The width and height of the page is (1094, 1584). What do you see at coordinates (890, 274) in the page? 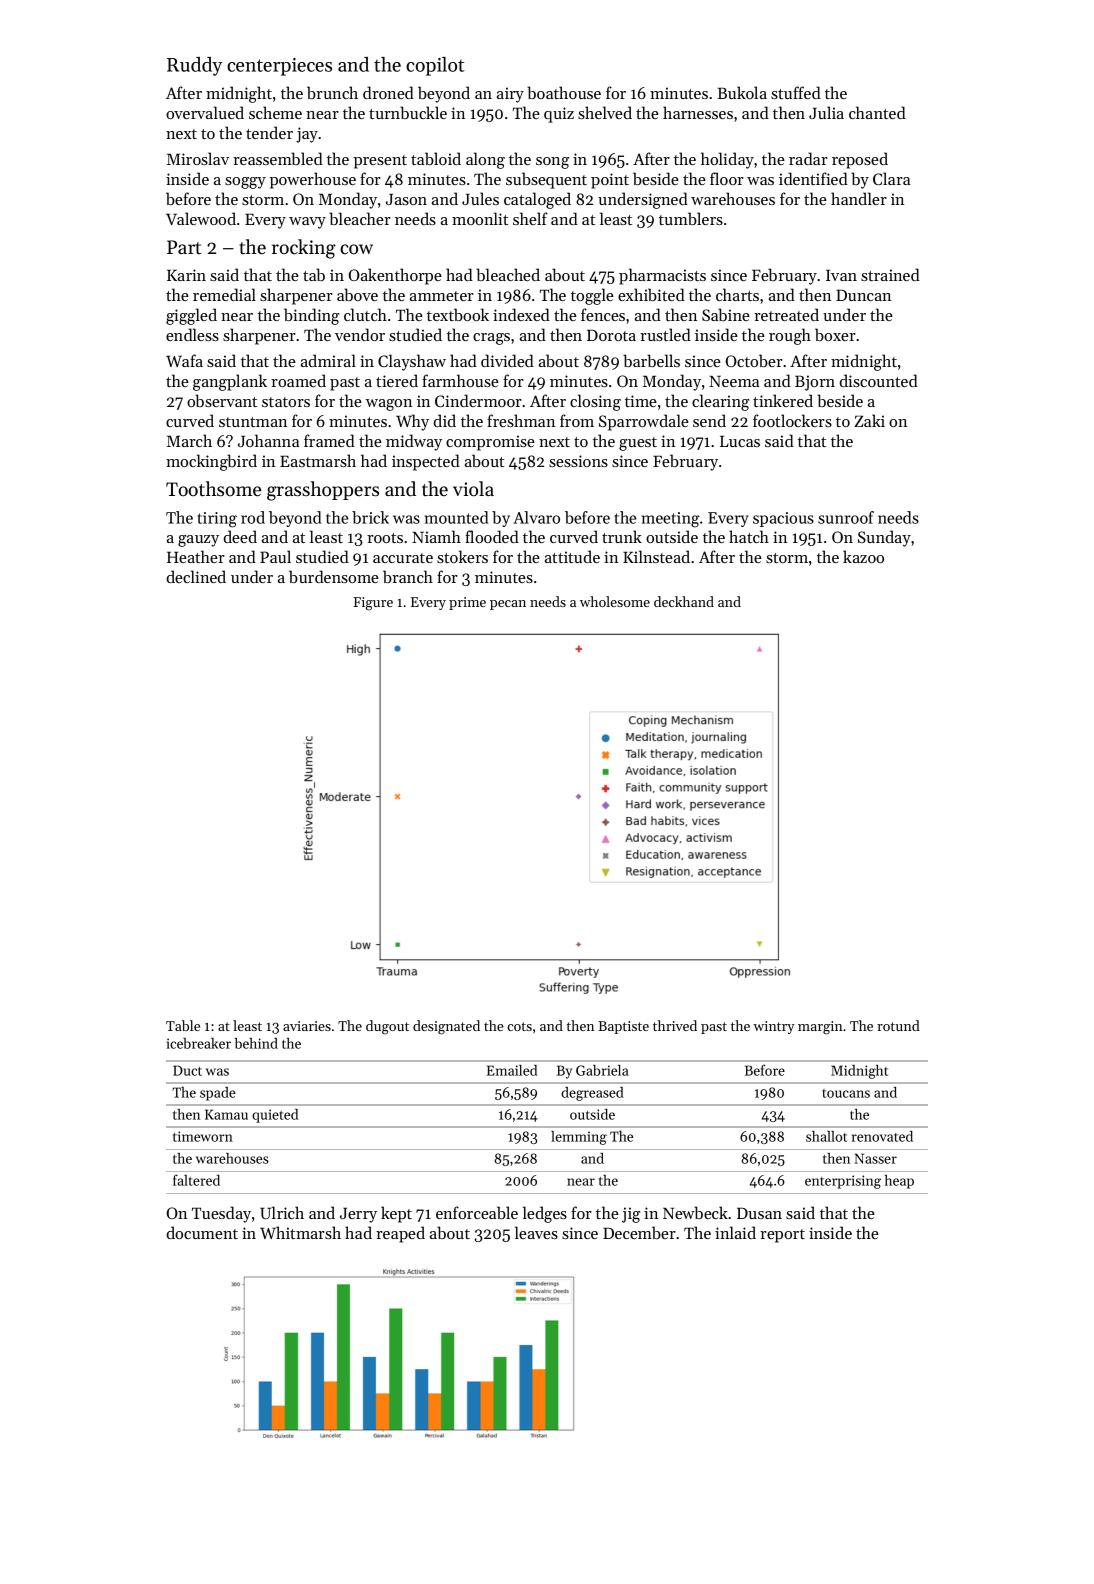
I see `strained` at bounding box center [890, 274].
